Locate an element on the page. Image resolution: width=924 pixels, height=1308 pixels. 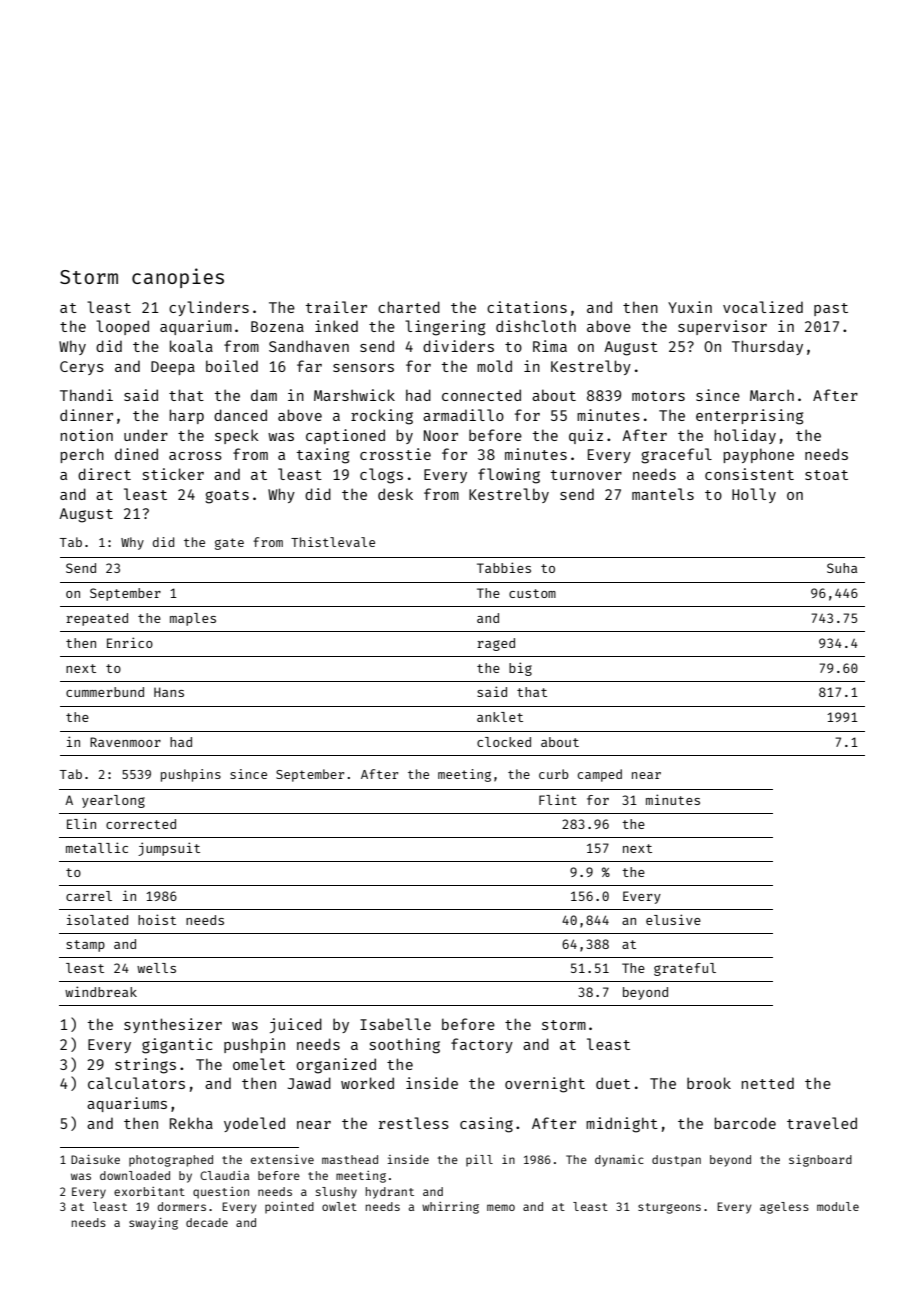
yodeled is located at coordinates (254, 1124).
